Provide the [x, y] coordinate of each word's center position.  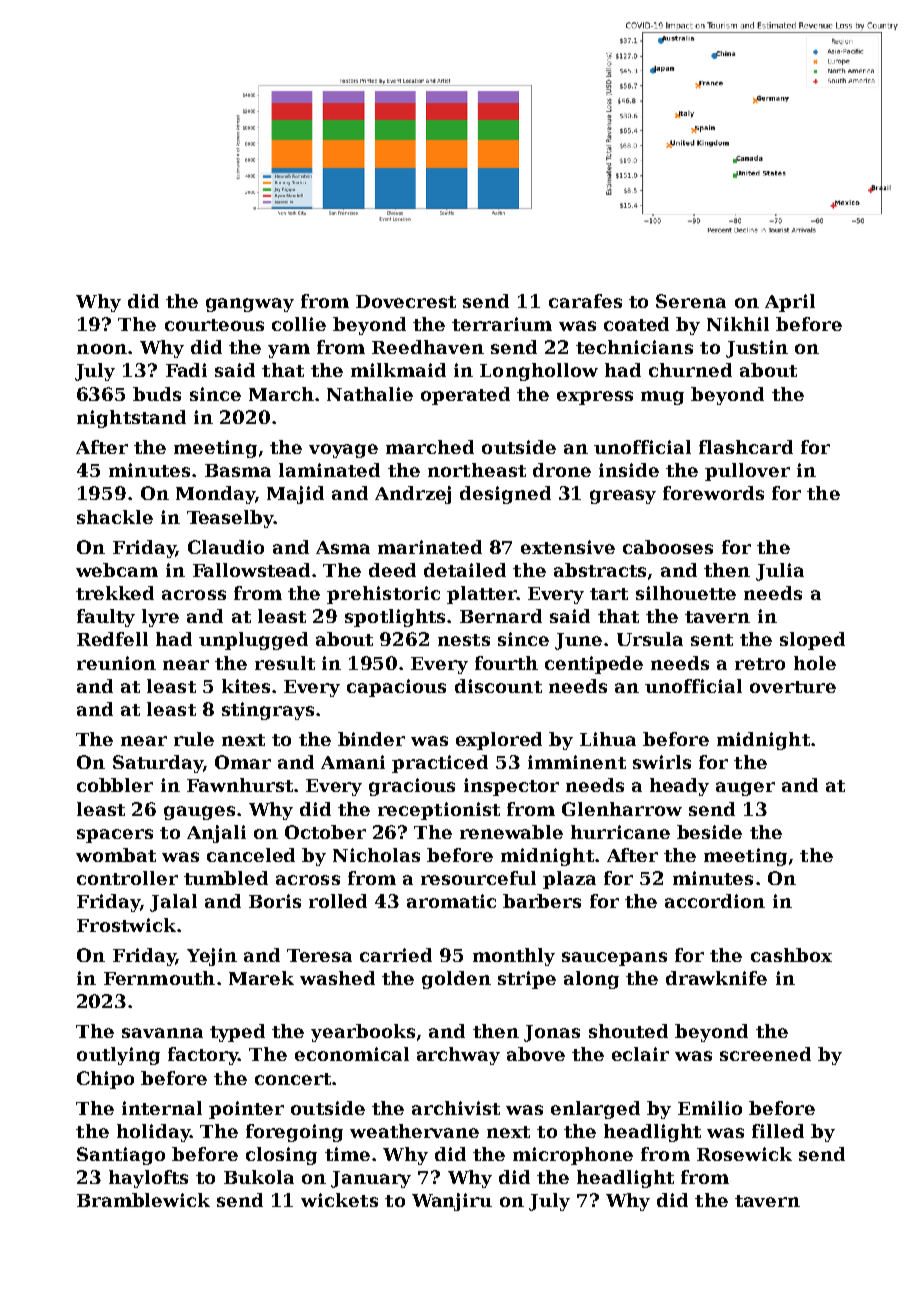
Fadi [186, 370]
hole [815, 663]
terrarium [502, 324]
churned [690, 370]
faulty [106, 618]
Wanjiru [452, 1202]
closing [281, 1156]
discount [498, 686]
